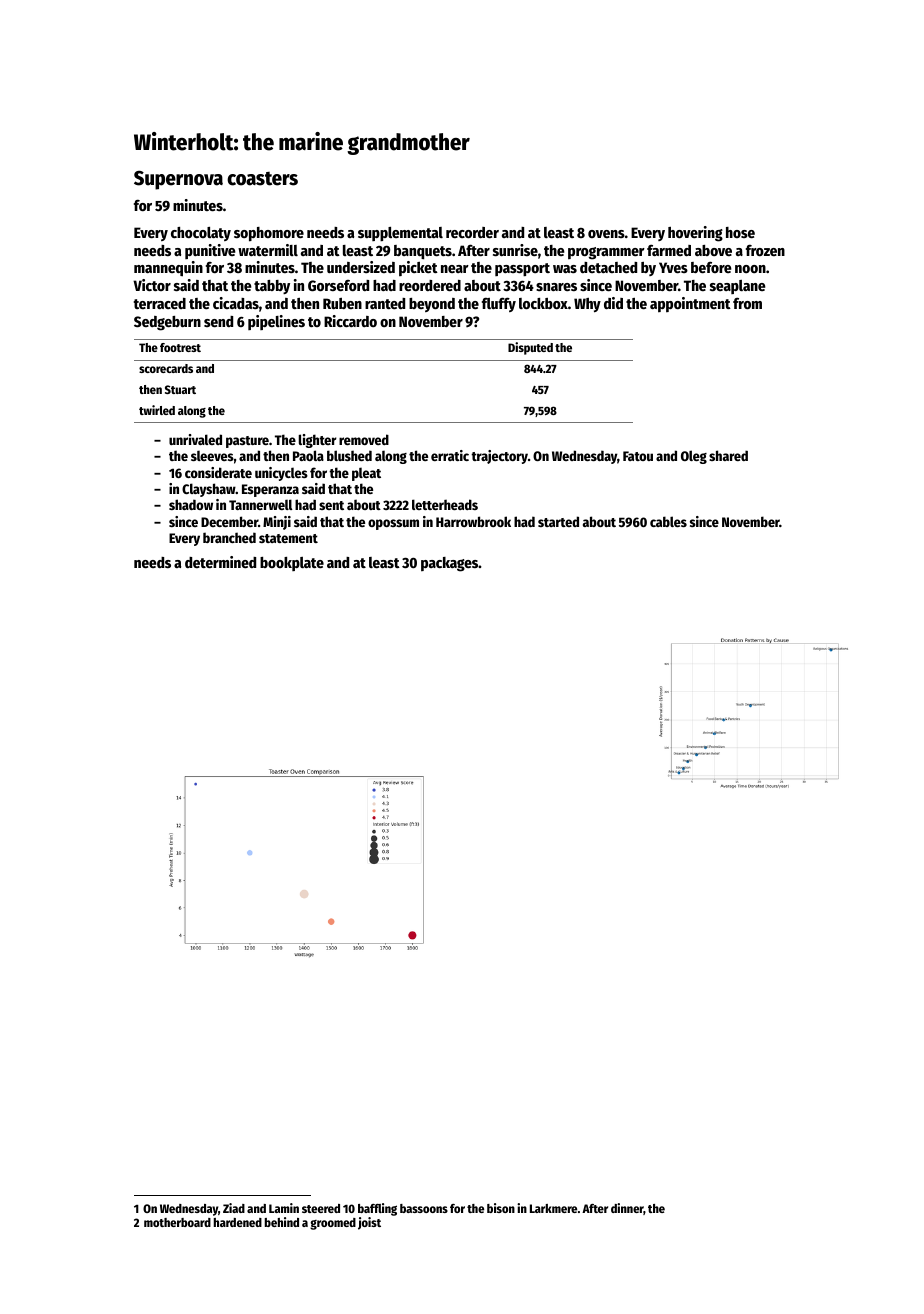  Describe the element at coordinates (695, 234) in the page. I see `hovering` at that location.
